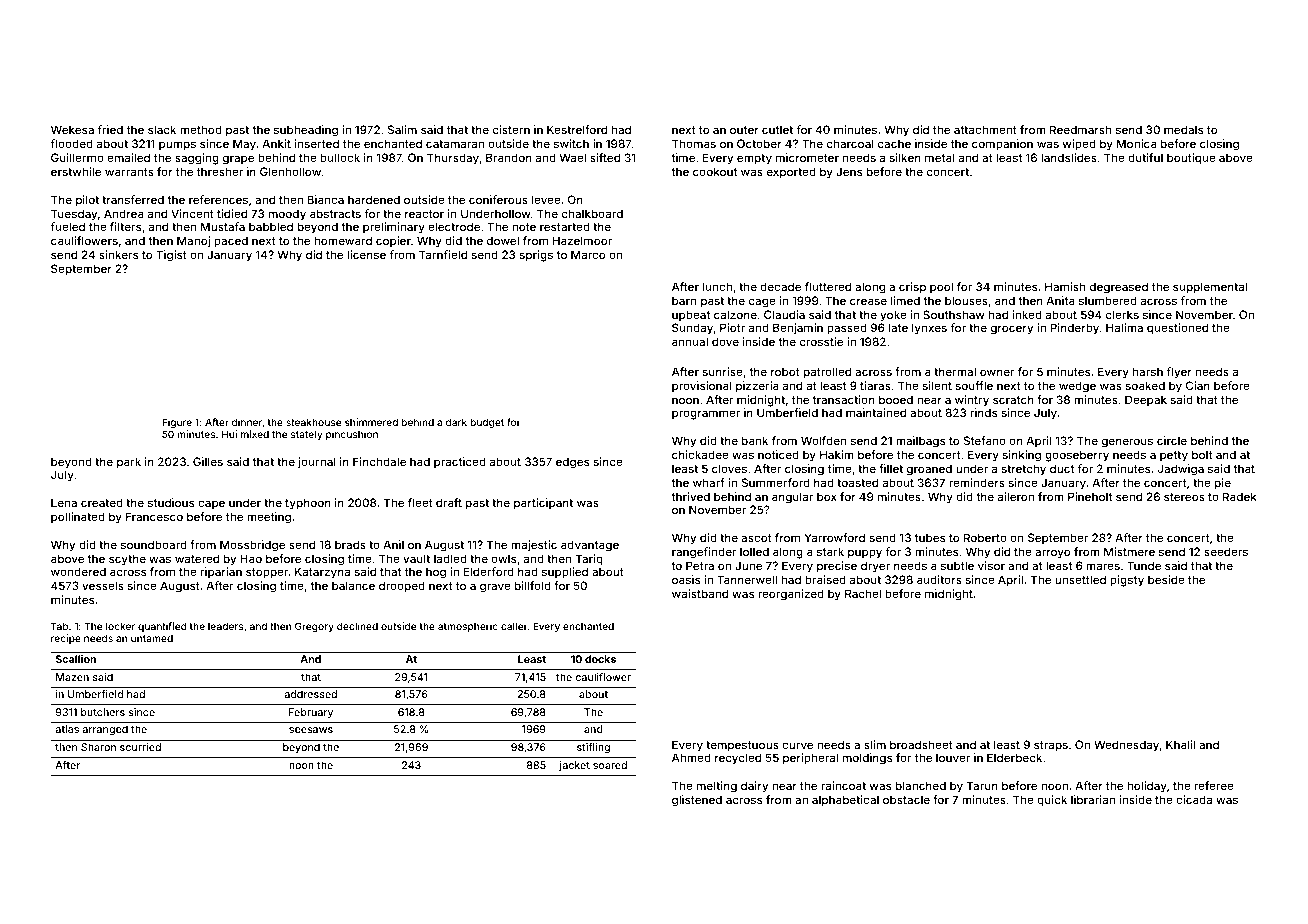  Describe the element at coordinates (588, 254) in the screenshot. I see `Marco` at that location.
